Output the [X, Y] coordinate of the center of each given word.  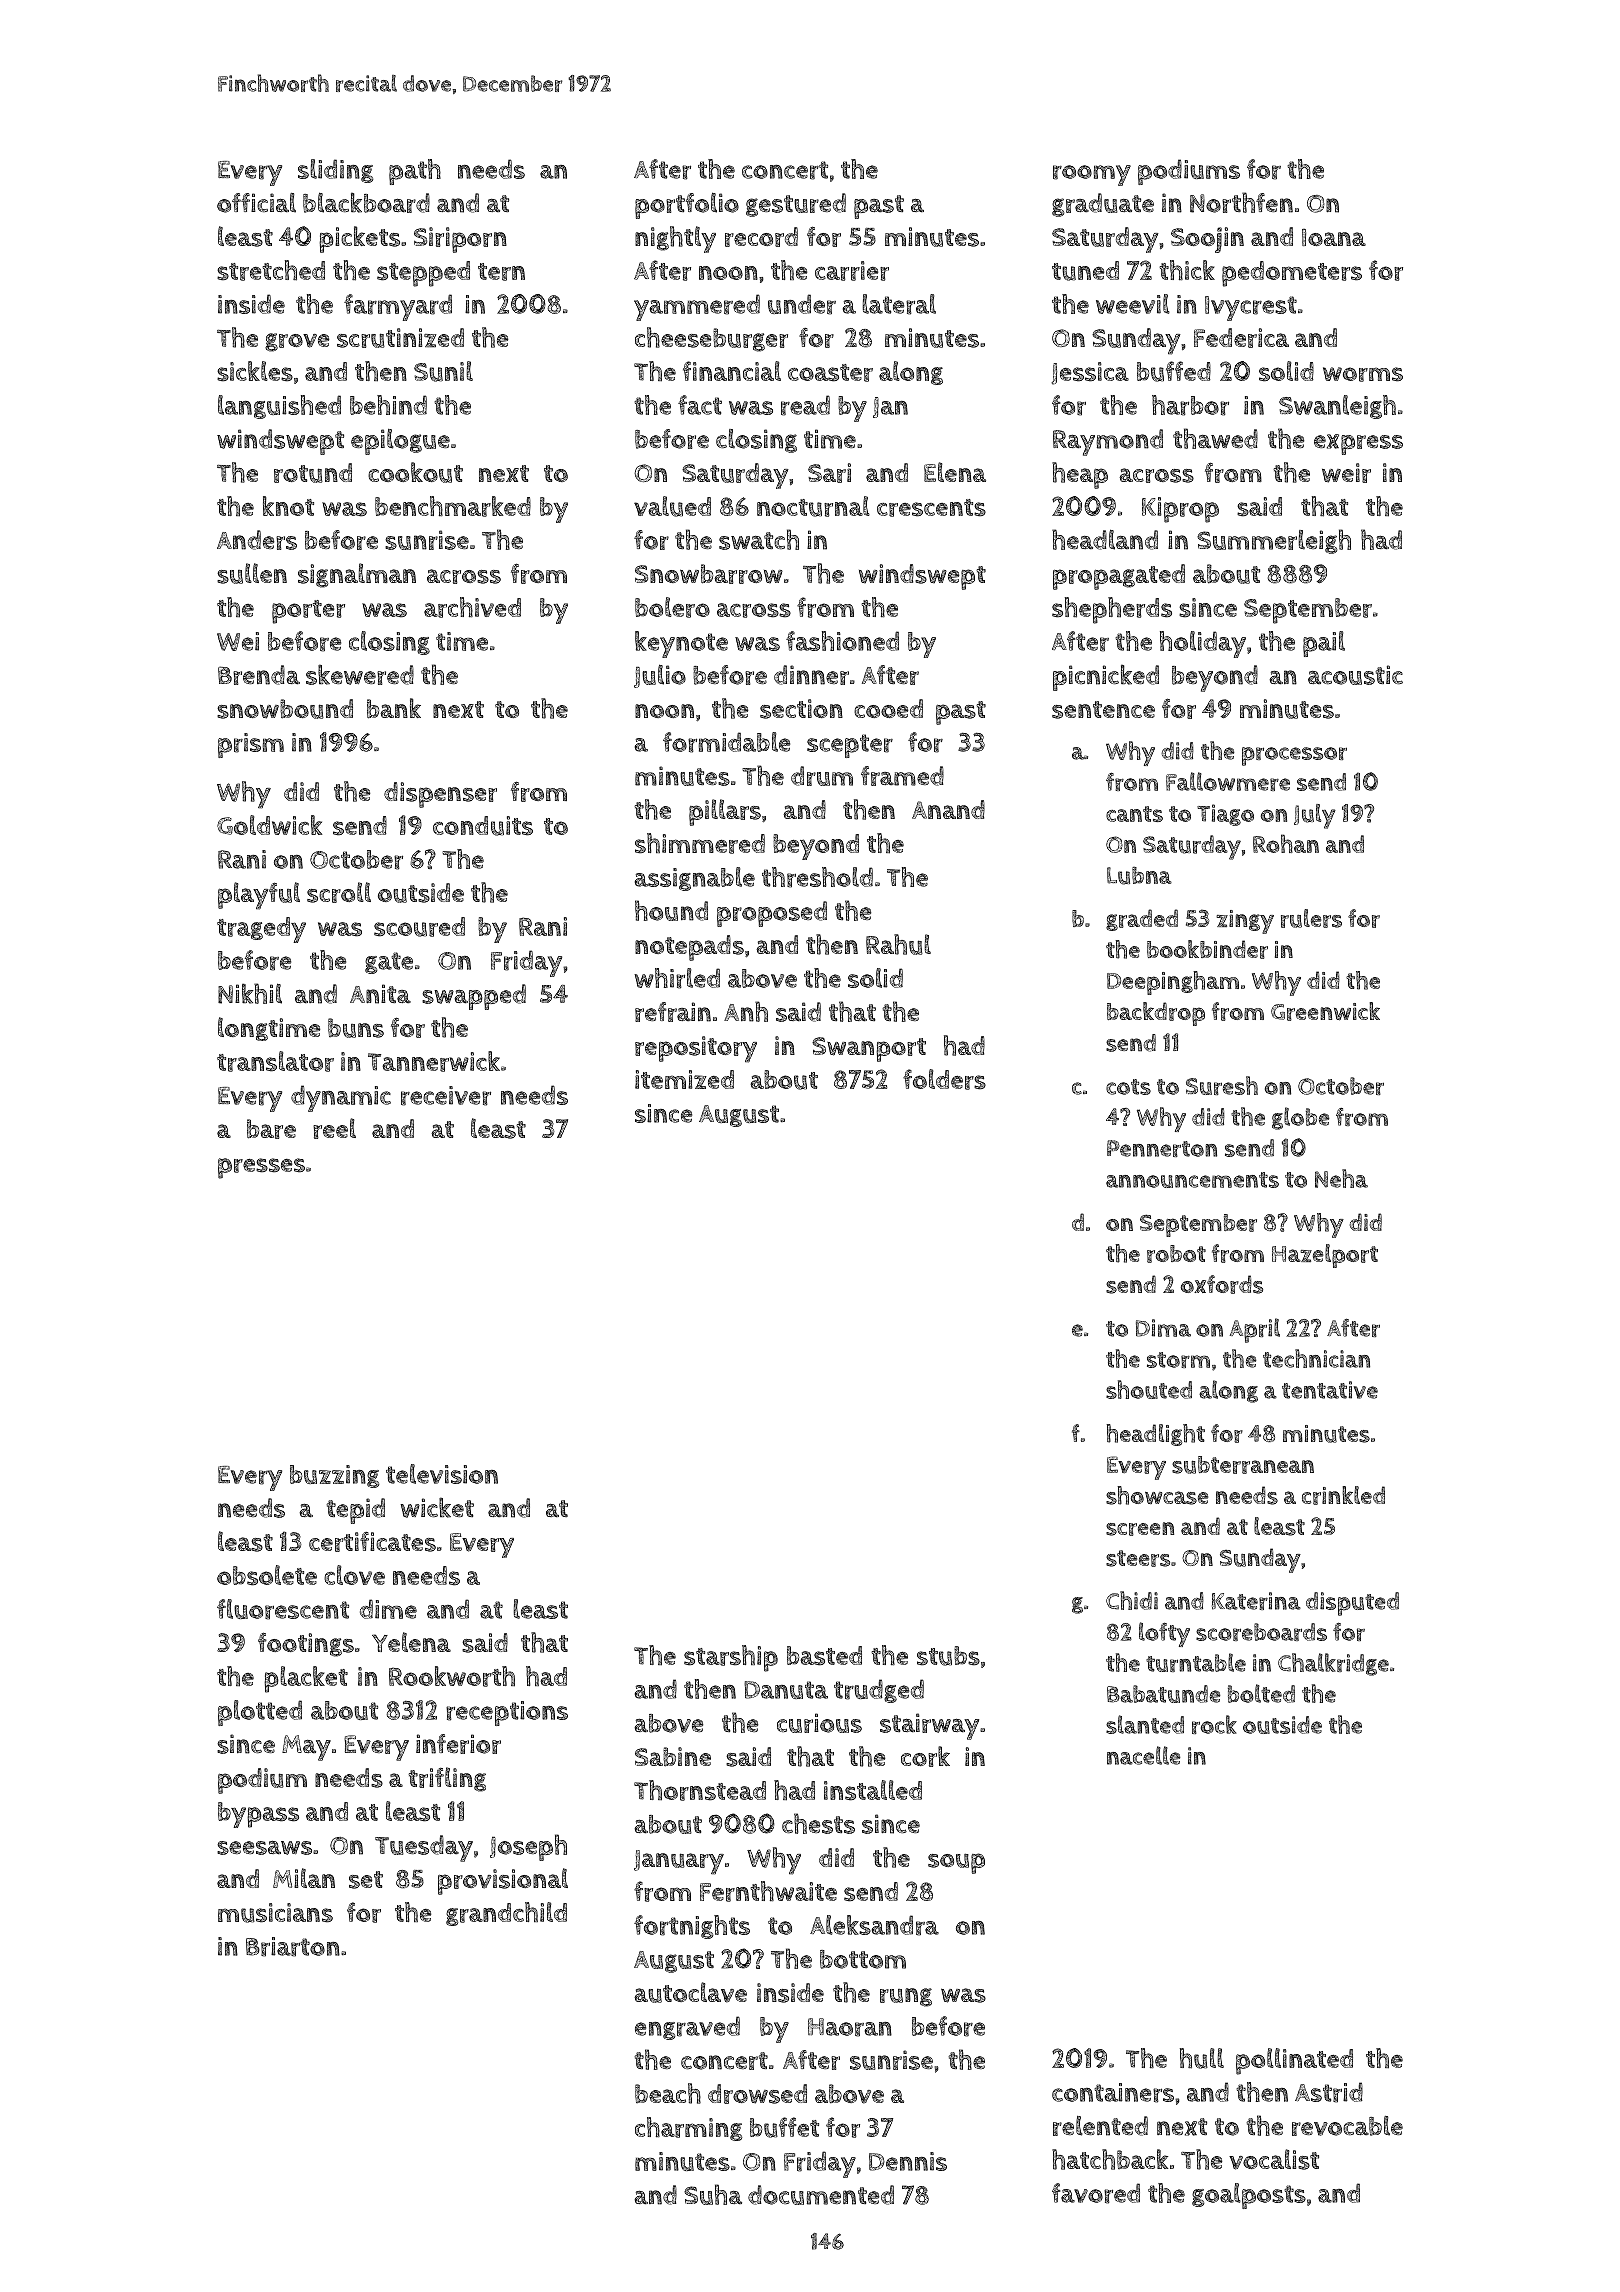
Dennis [908, 2161]
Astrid [1329, 2092]
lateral [899, 304]
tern [501, 272]
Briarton [293, 1947]
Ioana [1334, 237]
